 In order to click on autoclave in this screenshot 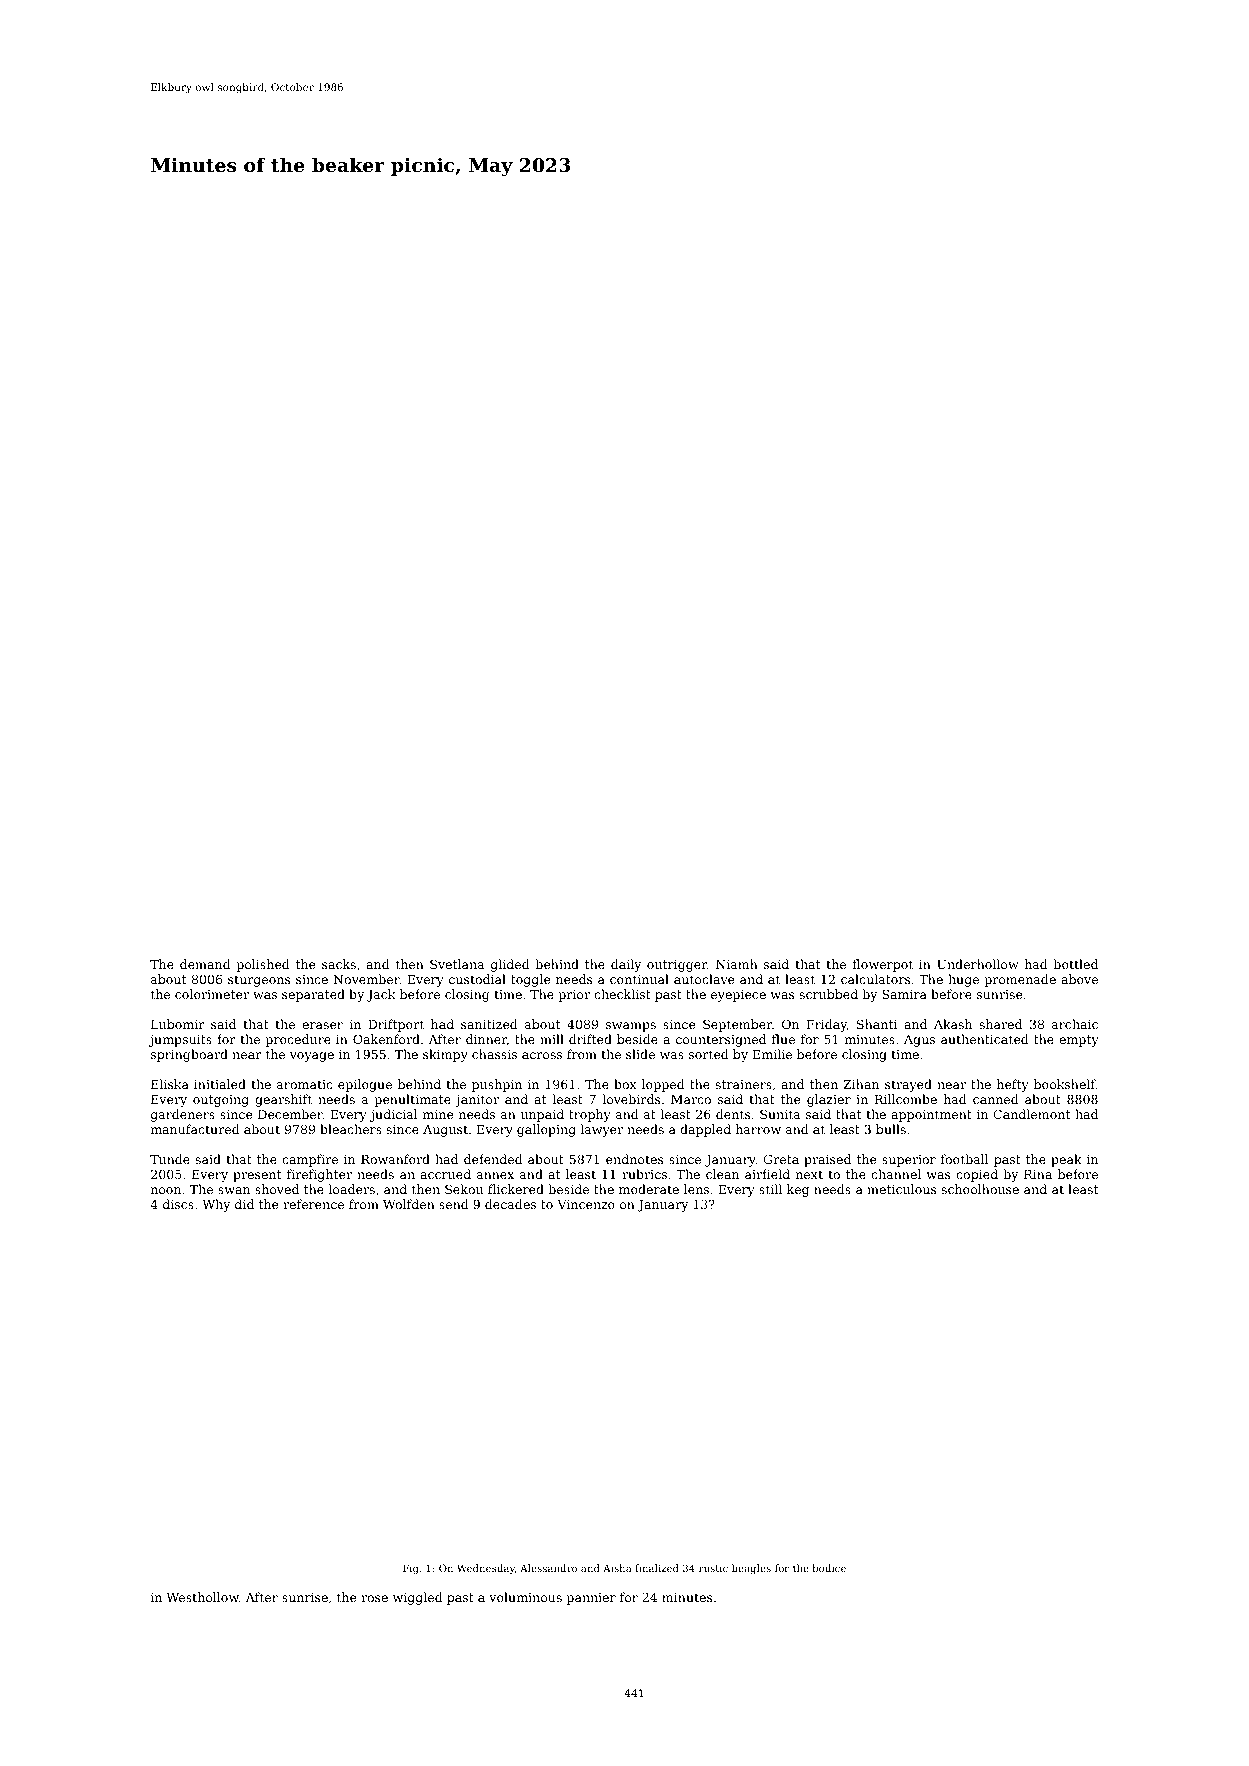, I will do `click(704, 979)`.
